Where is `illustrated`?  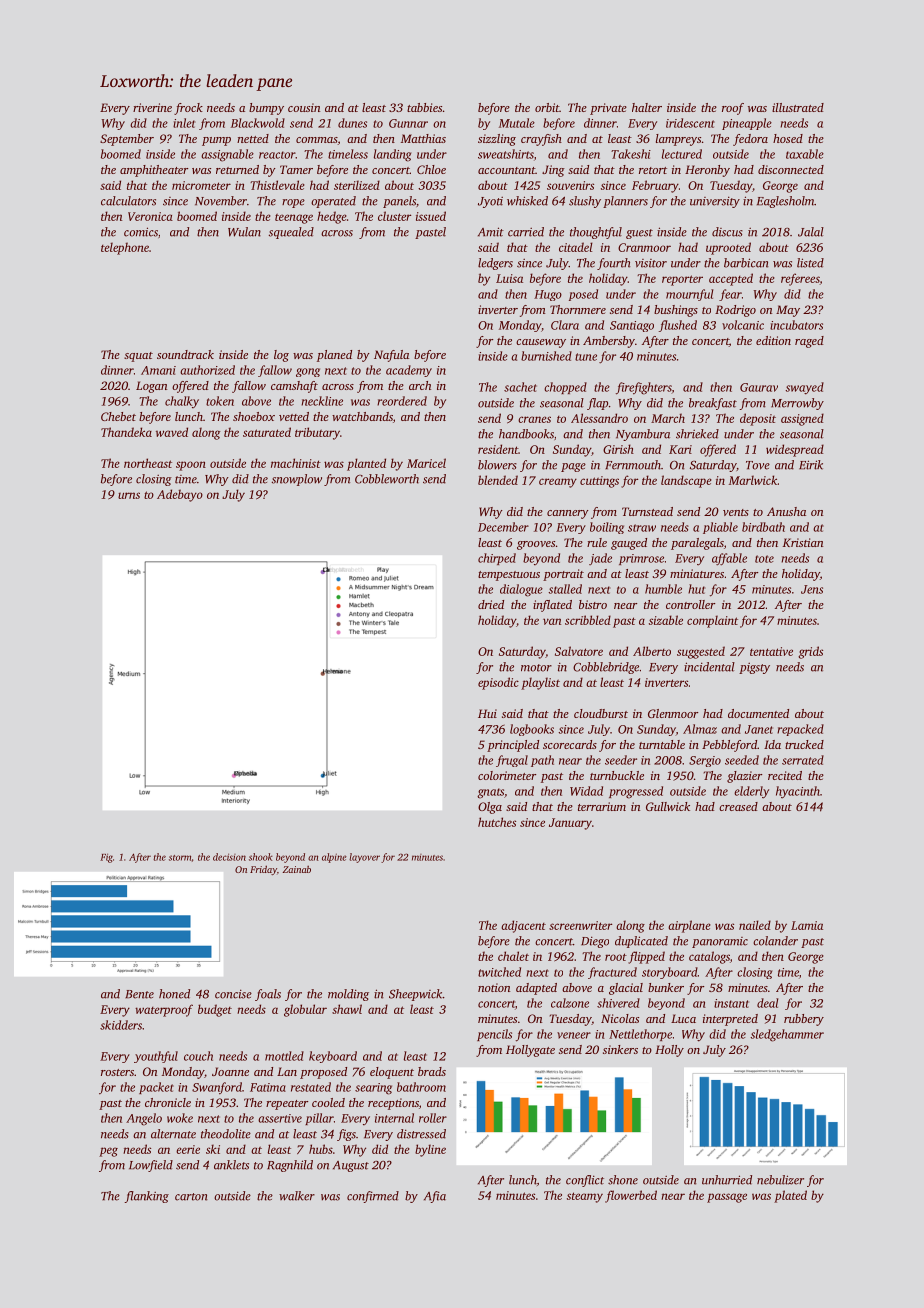
illustrated is located at coordinates (798, 107).
